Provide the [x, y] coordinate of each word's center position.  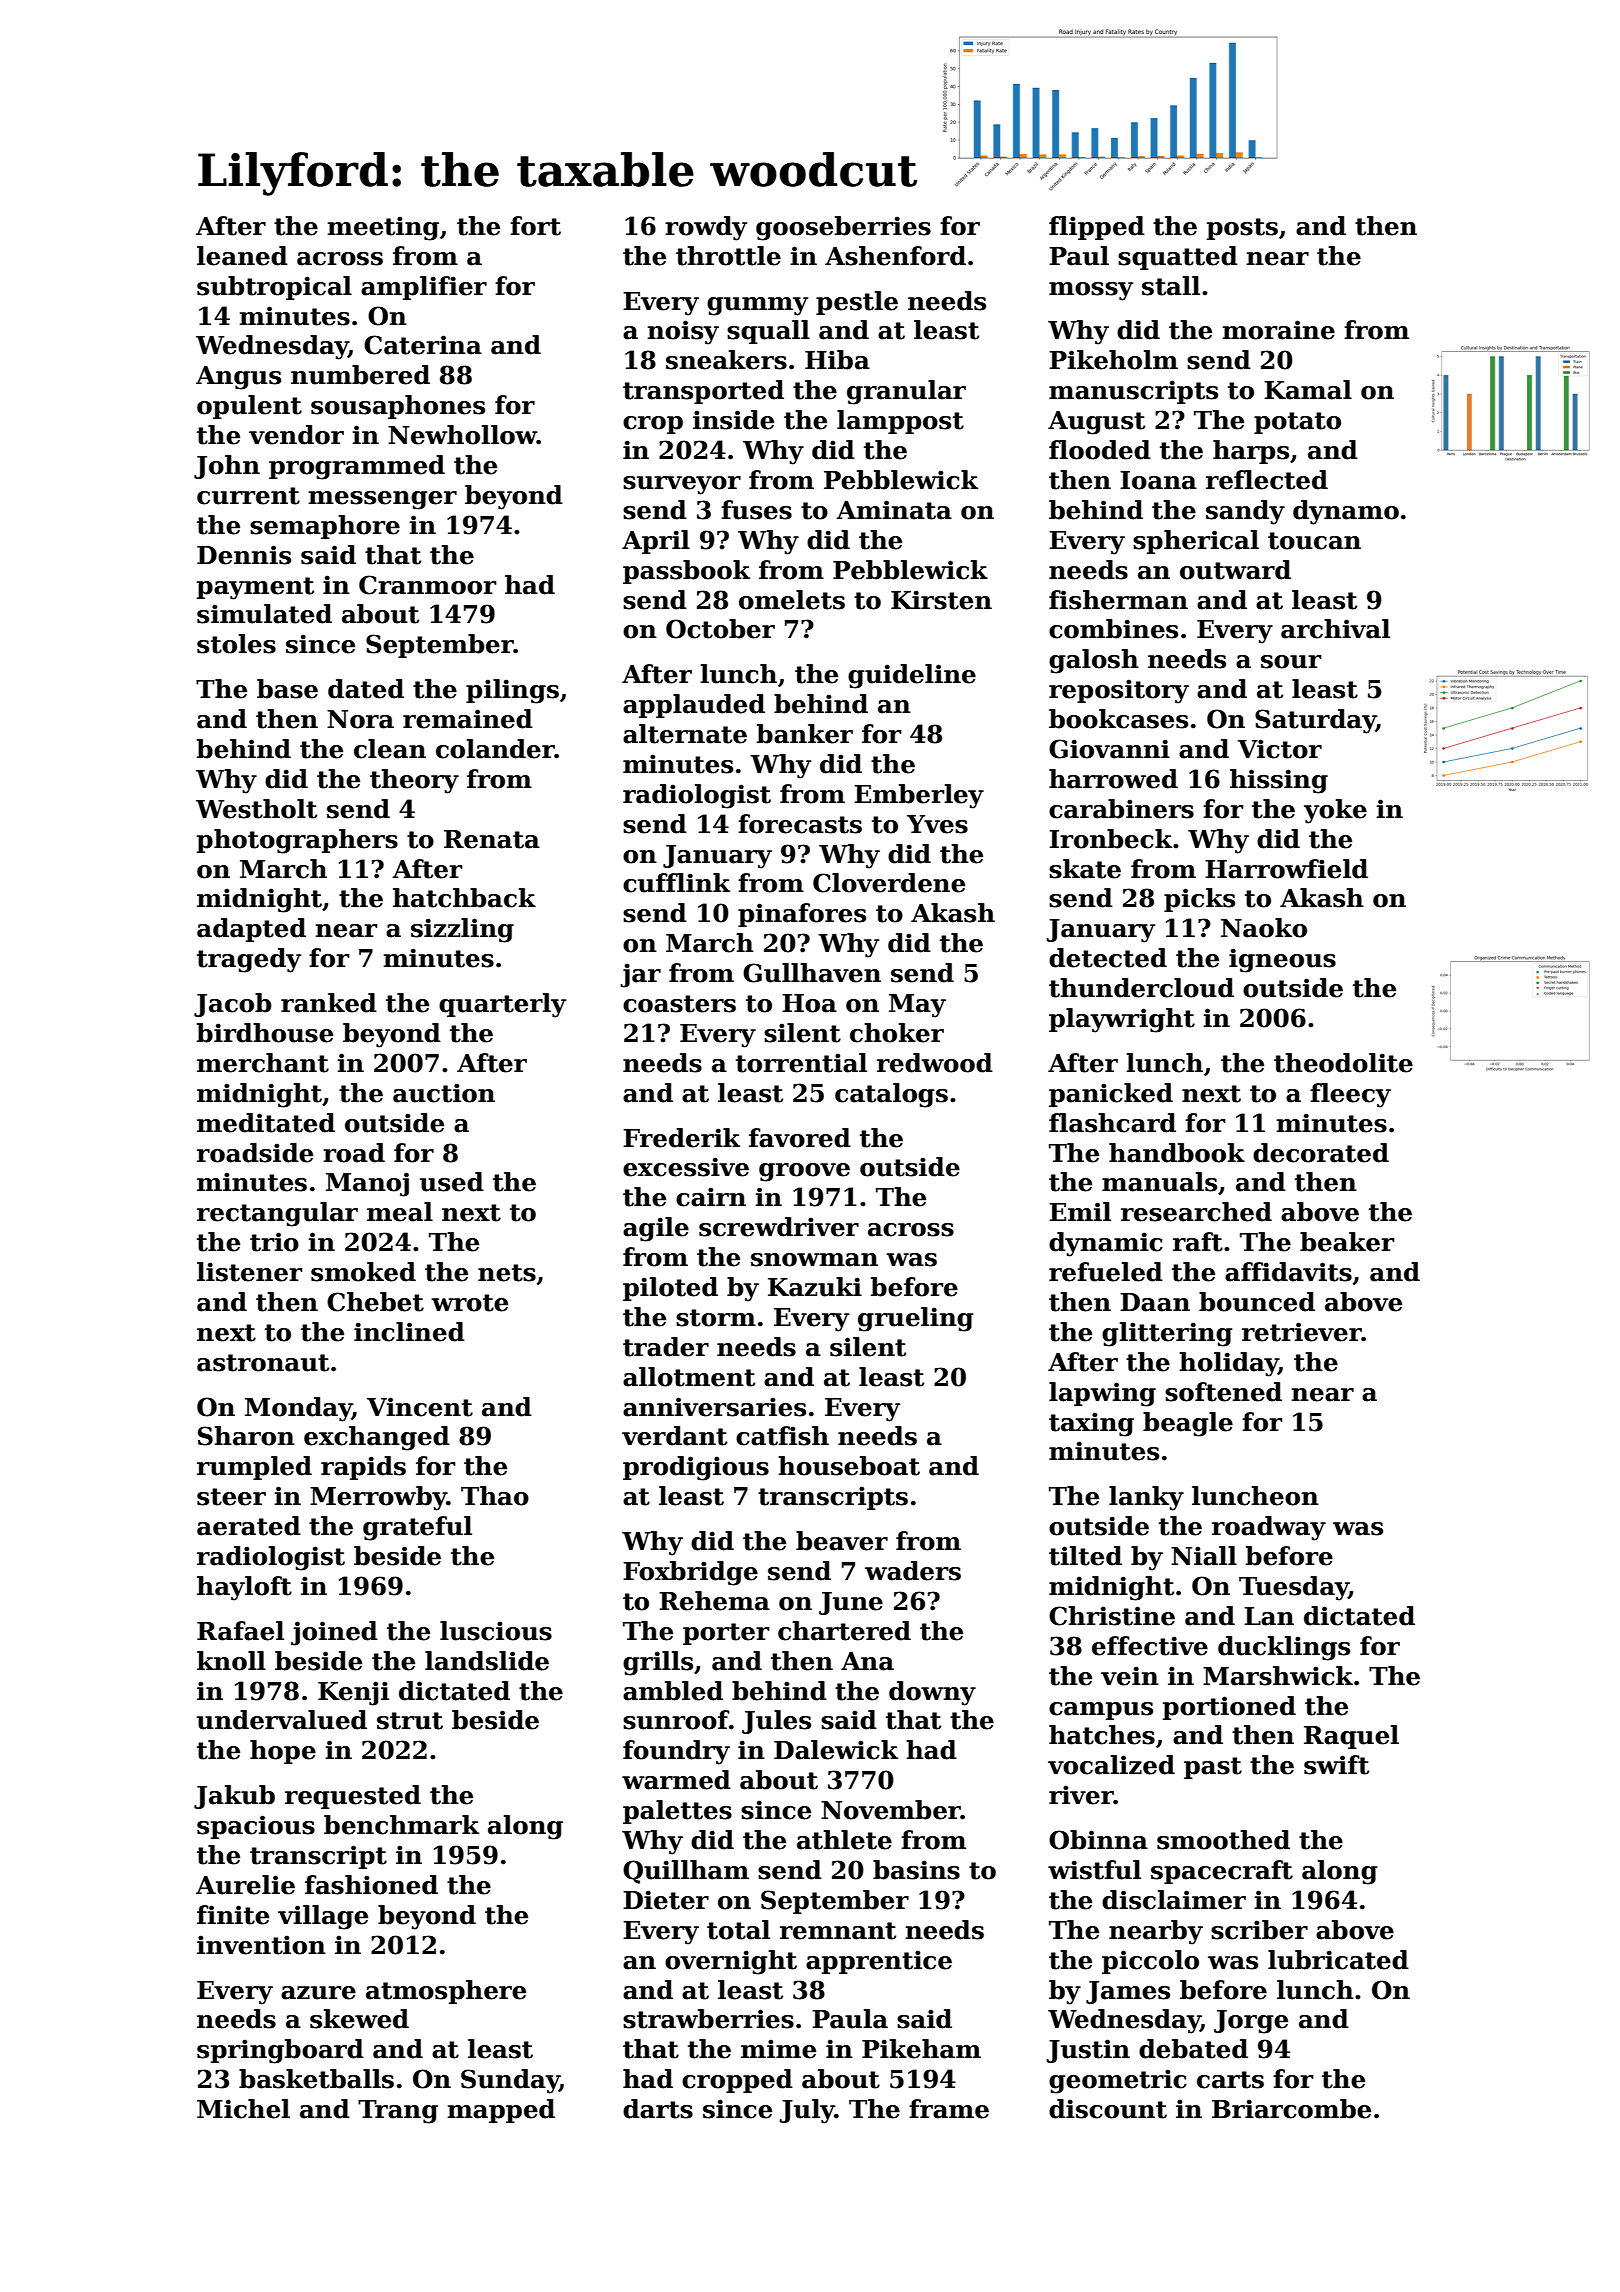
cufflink [676, 883]
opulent [249, 407]
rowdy [706, 228]
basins [916, 1870]
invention [261, 1945]
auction [444, 1093]
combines [1113, 629]
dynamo [1346, 512]
